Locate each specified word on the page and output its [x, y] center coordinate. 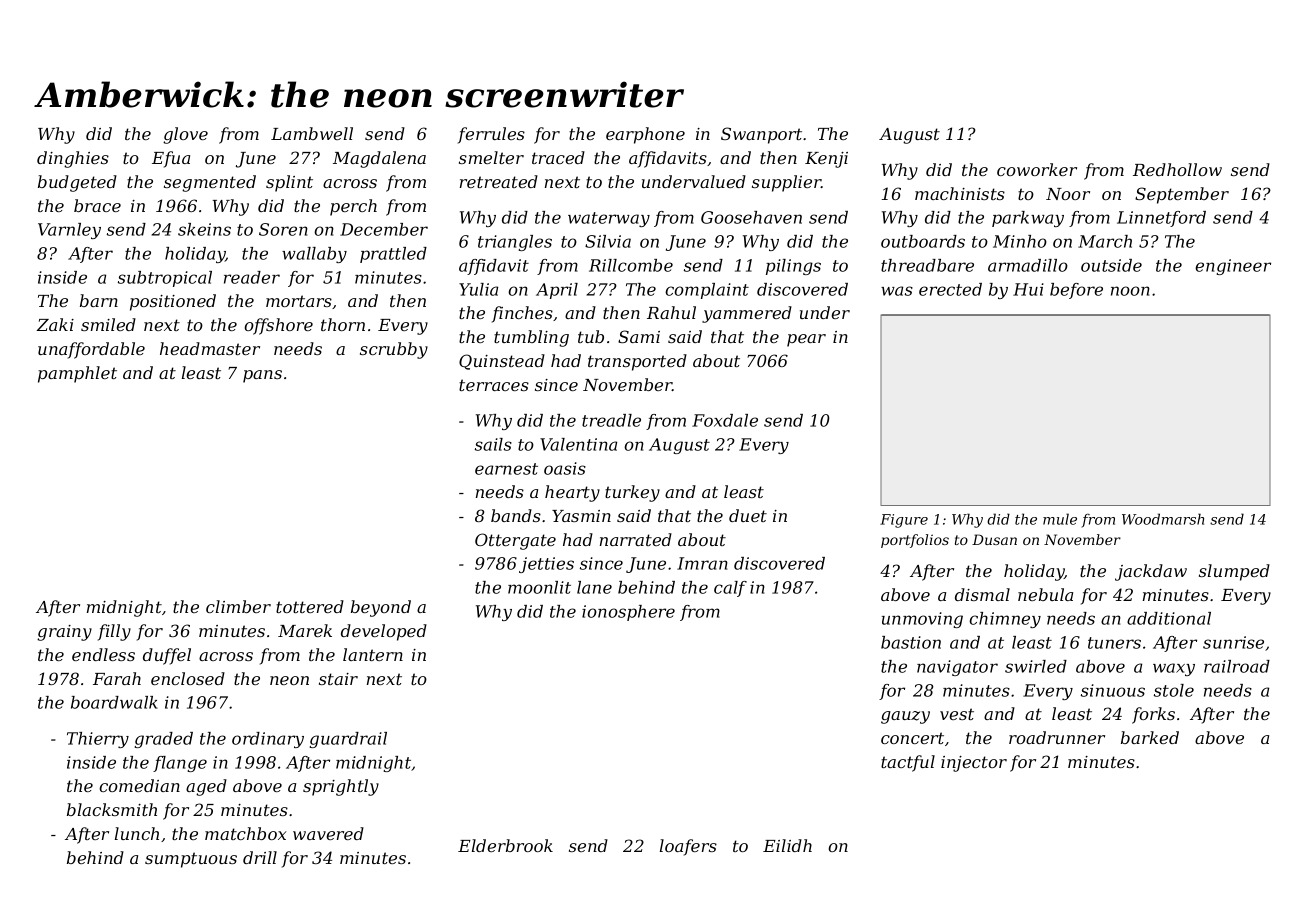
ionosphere [628, 613]
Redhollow [1177, 169]
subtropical [165, 279]
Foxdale [725, 420]
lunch [137, 833]
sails [493, 444]
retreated [499, 181]
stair [338, 679]
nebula [1045, 594]
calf [730, 589]
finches [522, 314]
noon [1130, 291]
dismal [982, 594]
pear [806, 340]
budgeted [77, 183]
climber [238, 606]
